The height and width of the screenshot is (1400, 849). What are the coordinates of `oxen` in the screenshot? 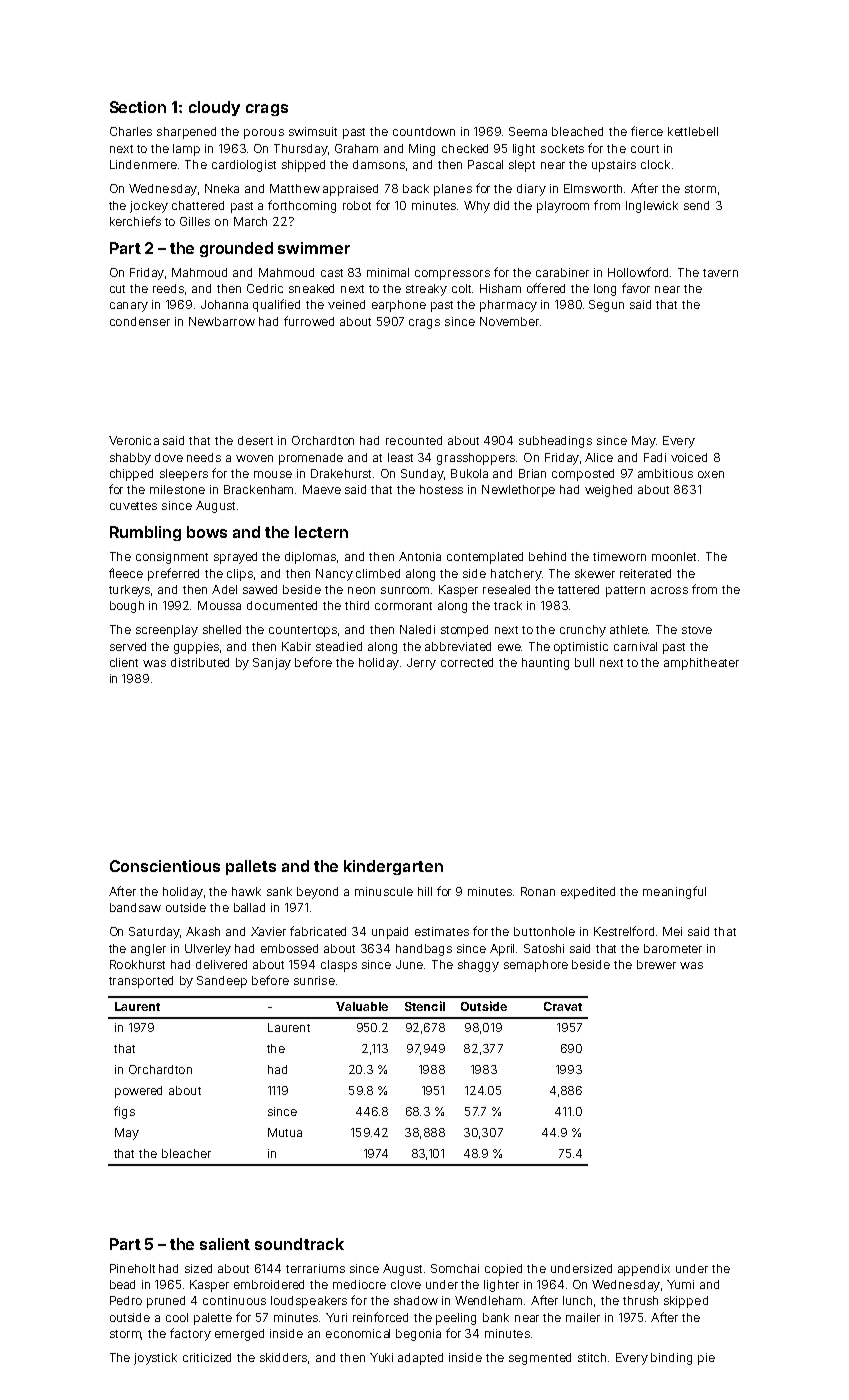 It's located at (711, 474).
